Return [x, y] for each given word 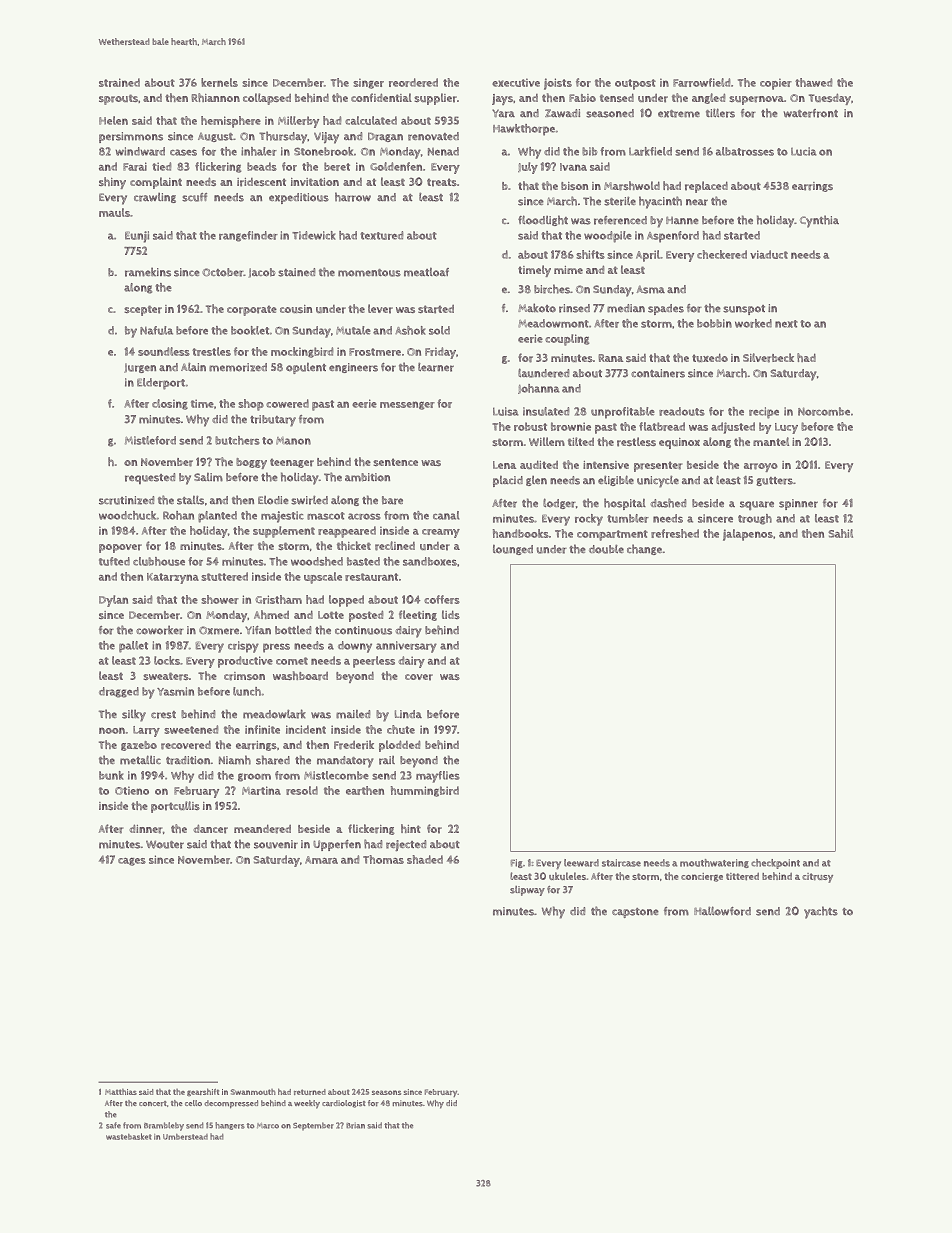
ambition [367, 477]
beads [262, 166]
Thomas [383, 859]
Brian [355, 1125]
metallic [140, 760]
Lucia [803, 151]
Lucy [786, 428]
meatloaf [426, 272]
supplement [284, 532]
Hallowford [722, 911]
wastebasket [129, 1136]
